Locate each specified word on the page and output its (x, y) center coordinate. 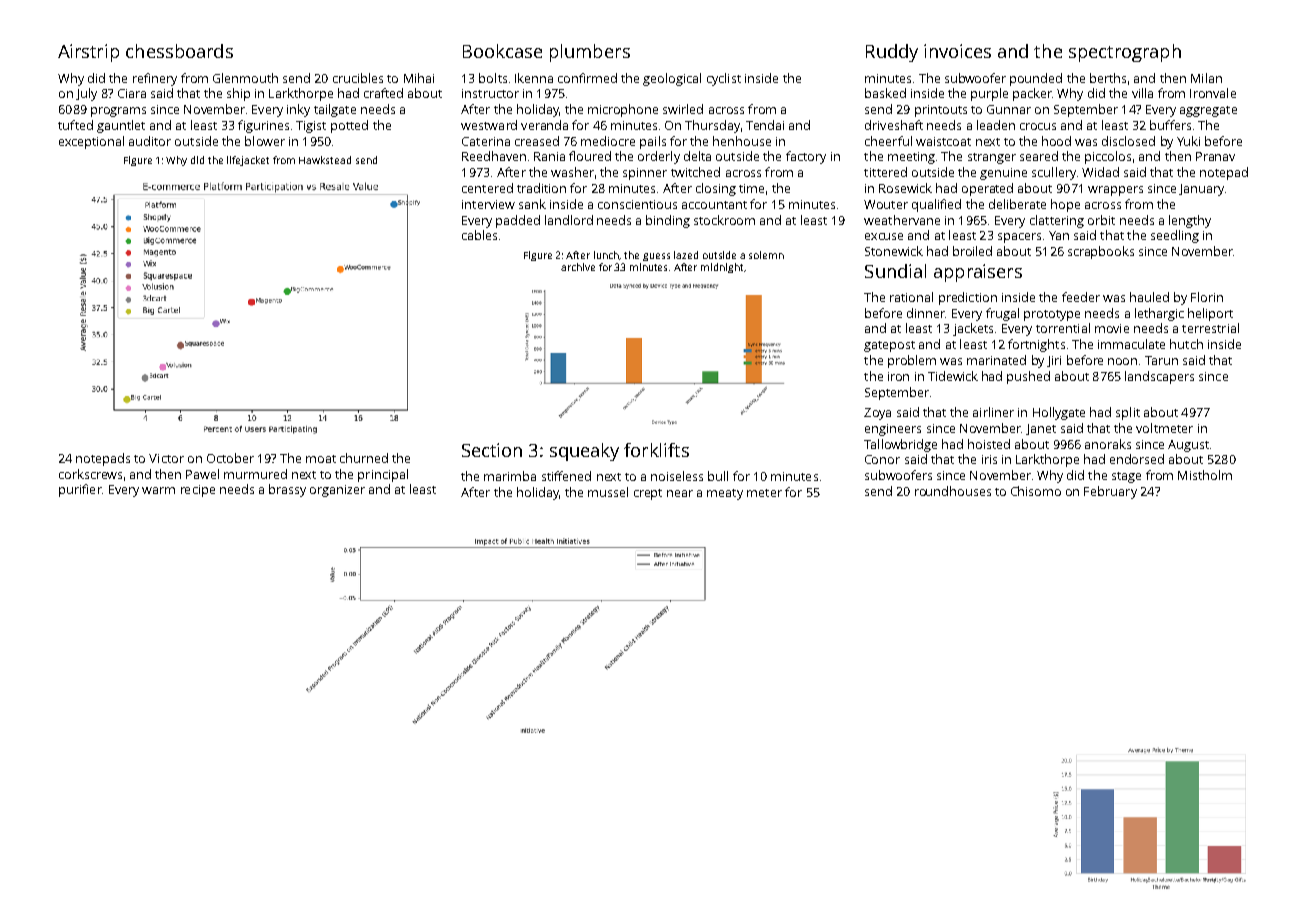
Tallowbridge (900, 445)
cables (479, 235)
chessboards (179, 51)
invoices (957, 51)
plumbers (590, 53)
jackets (973, 329)
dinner (926, 313)
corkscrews (90, 474)
